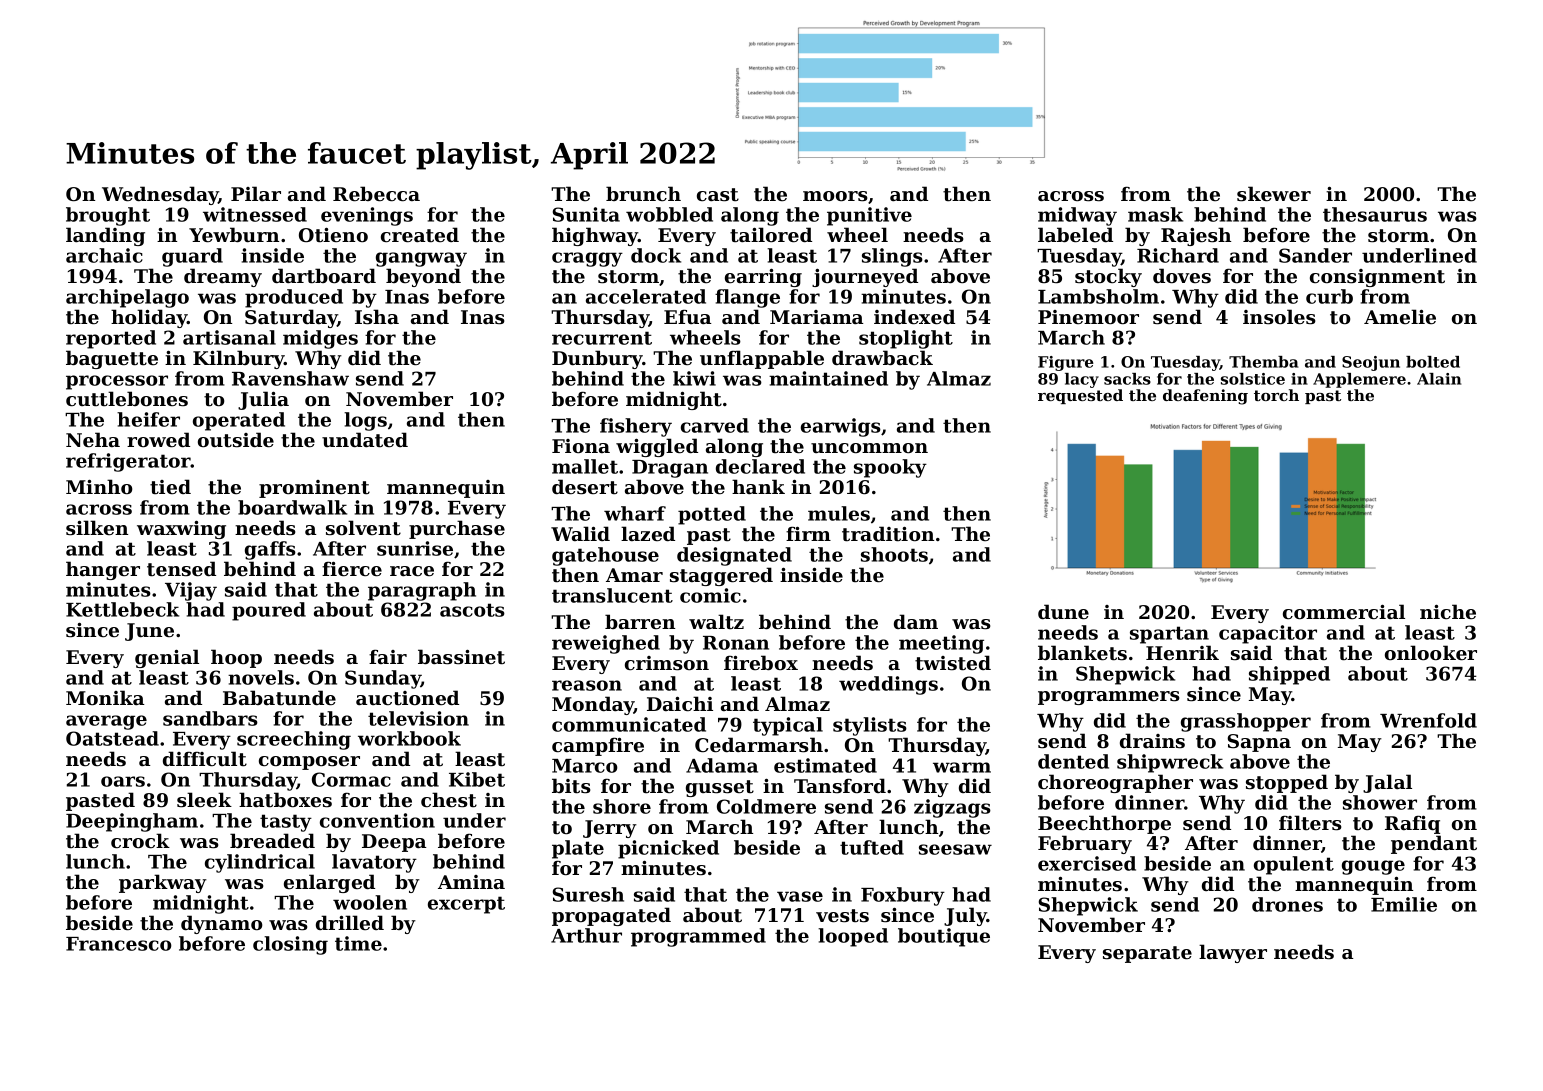 This page has width=1543, height=1091. Describe the element at coordinates (1274, 194) in the page. I see `skewer` at that location.
